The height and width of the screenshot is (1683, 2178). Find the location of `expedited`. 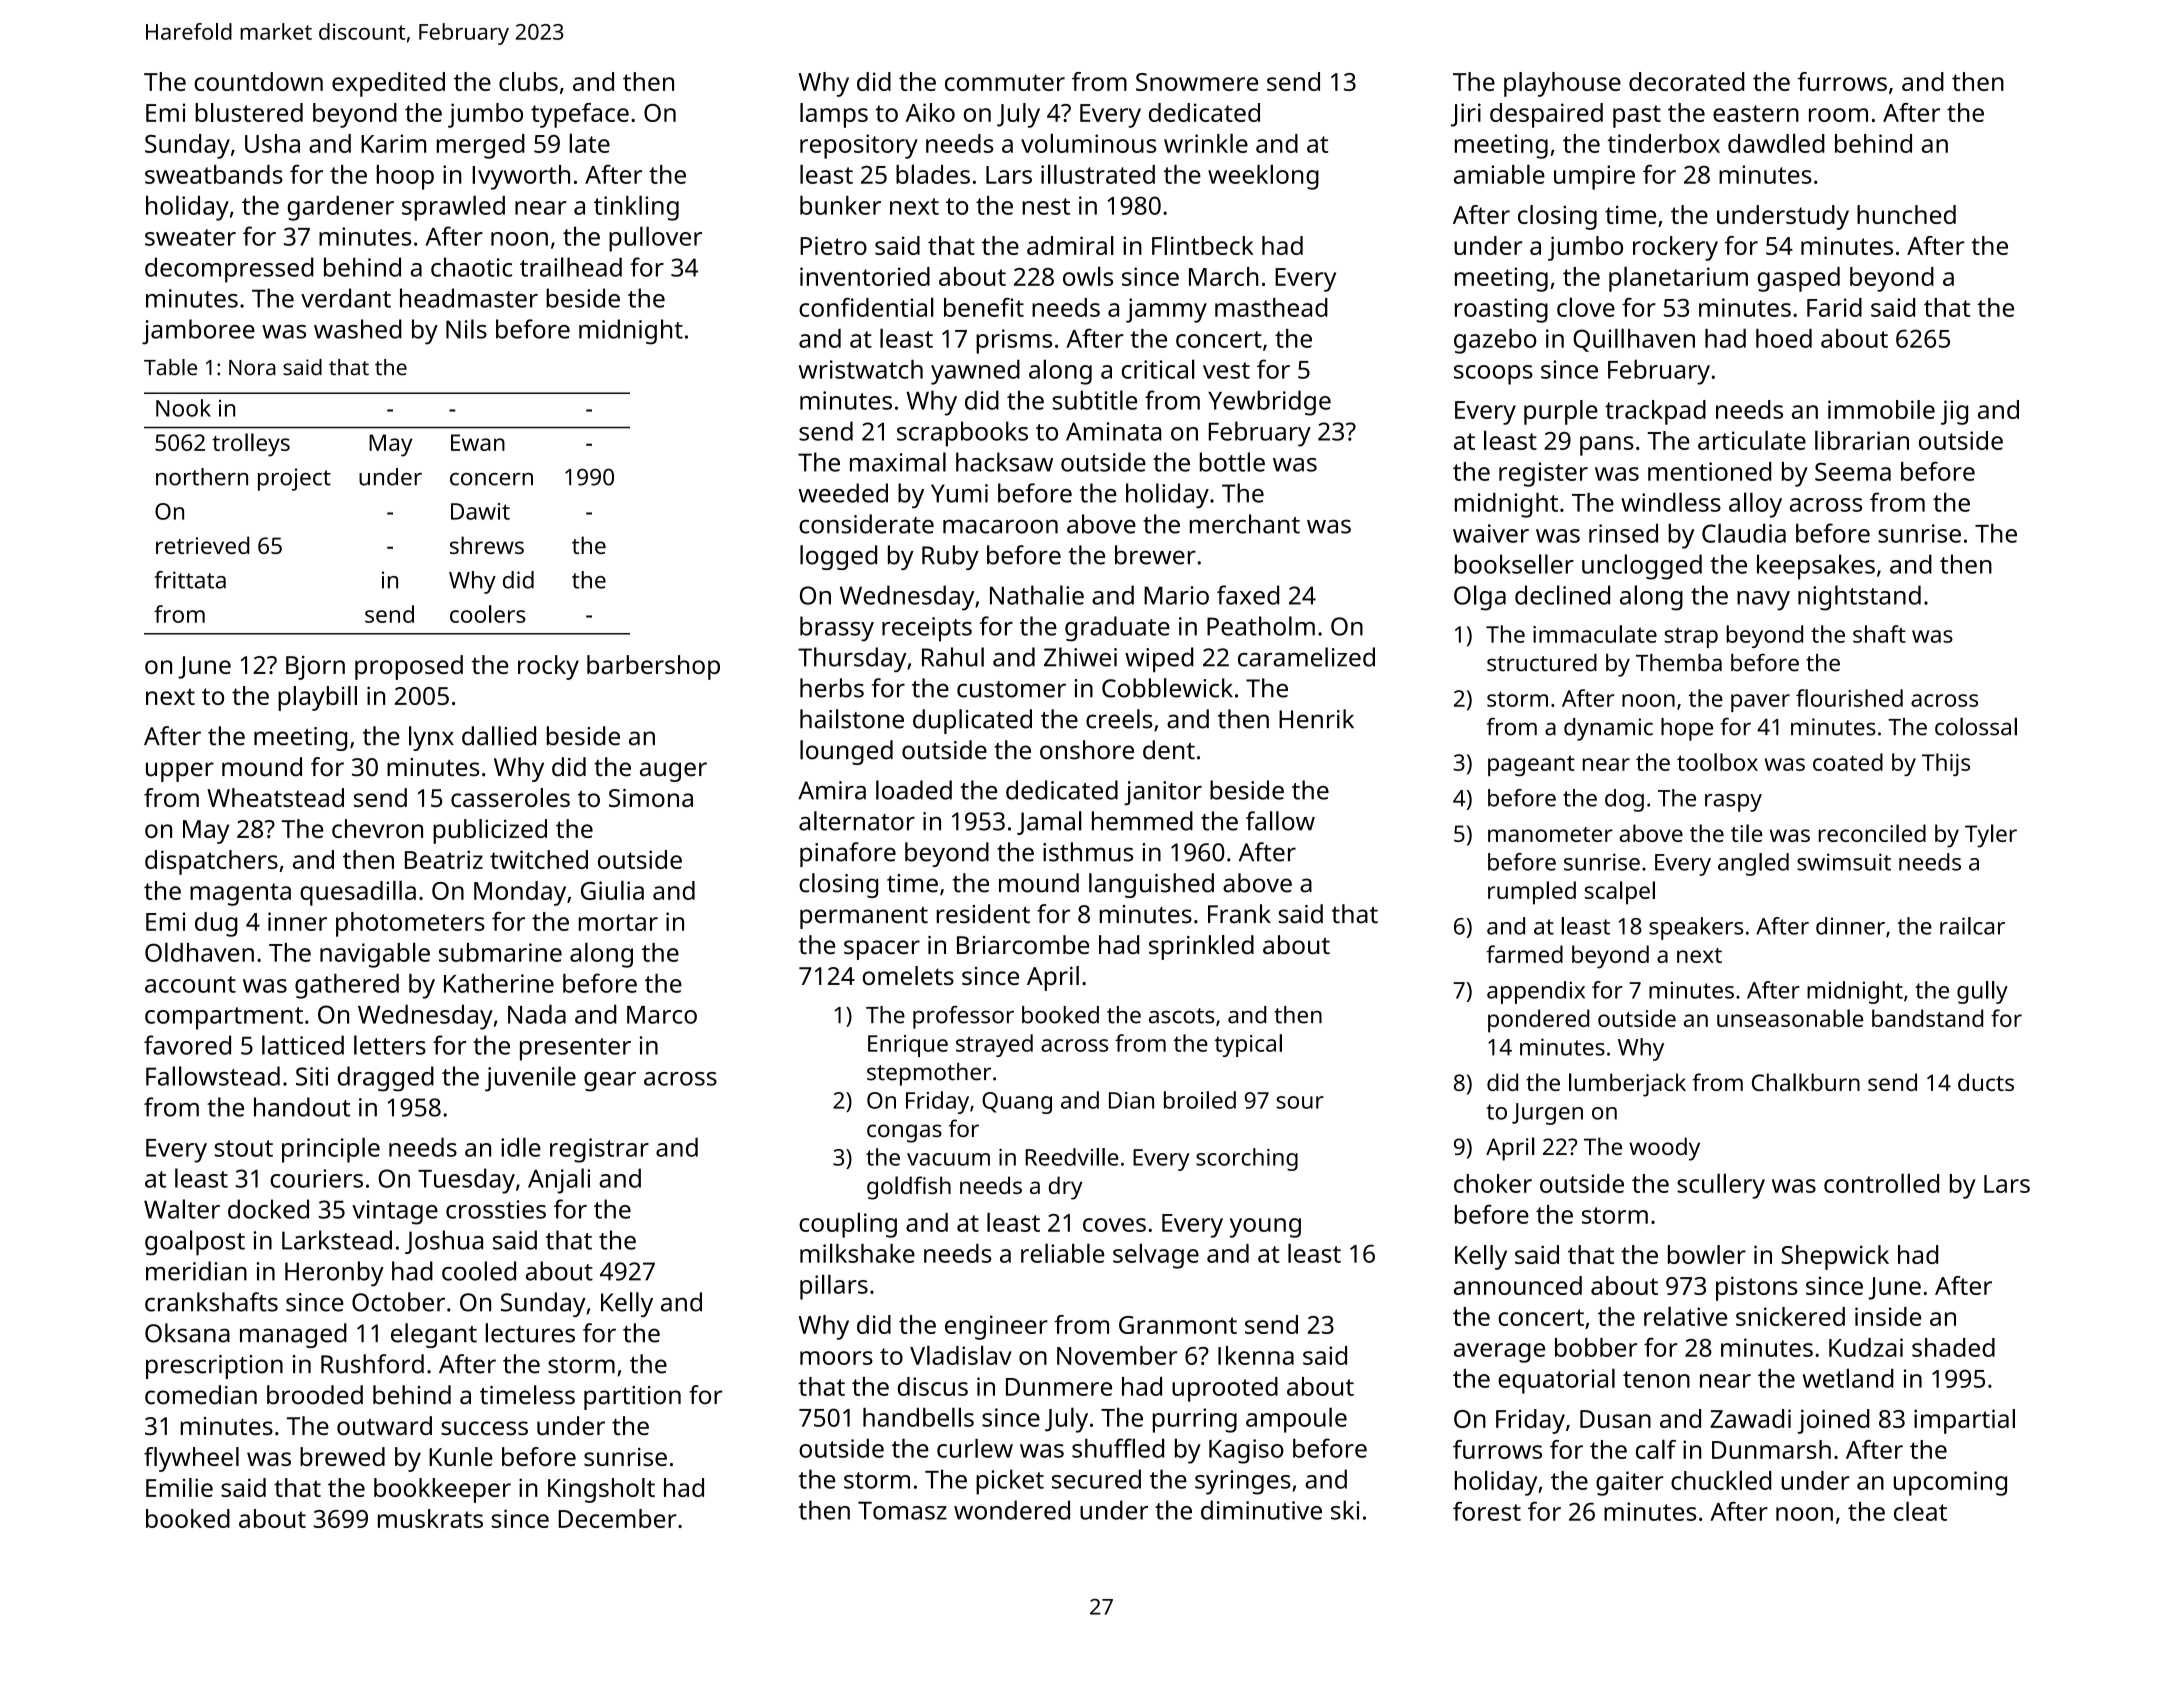

expedited is located at coordinates (388, 84).
